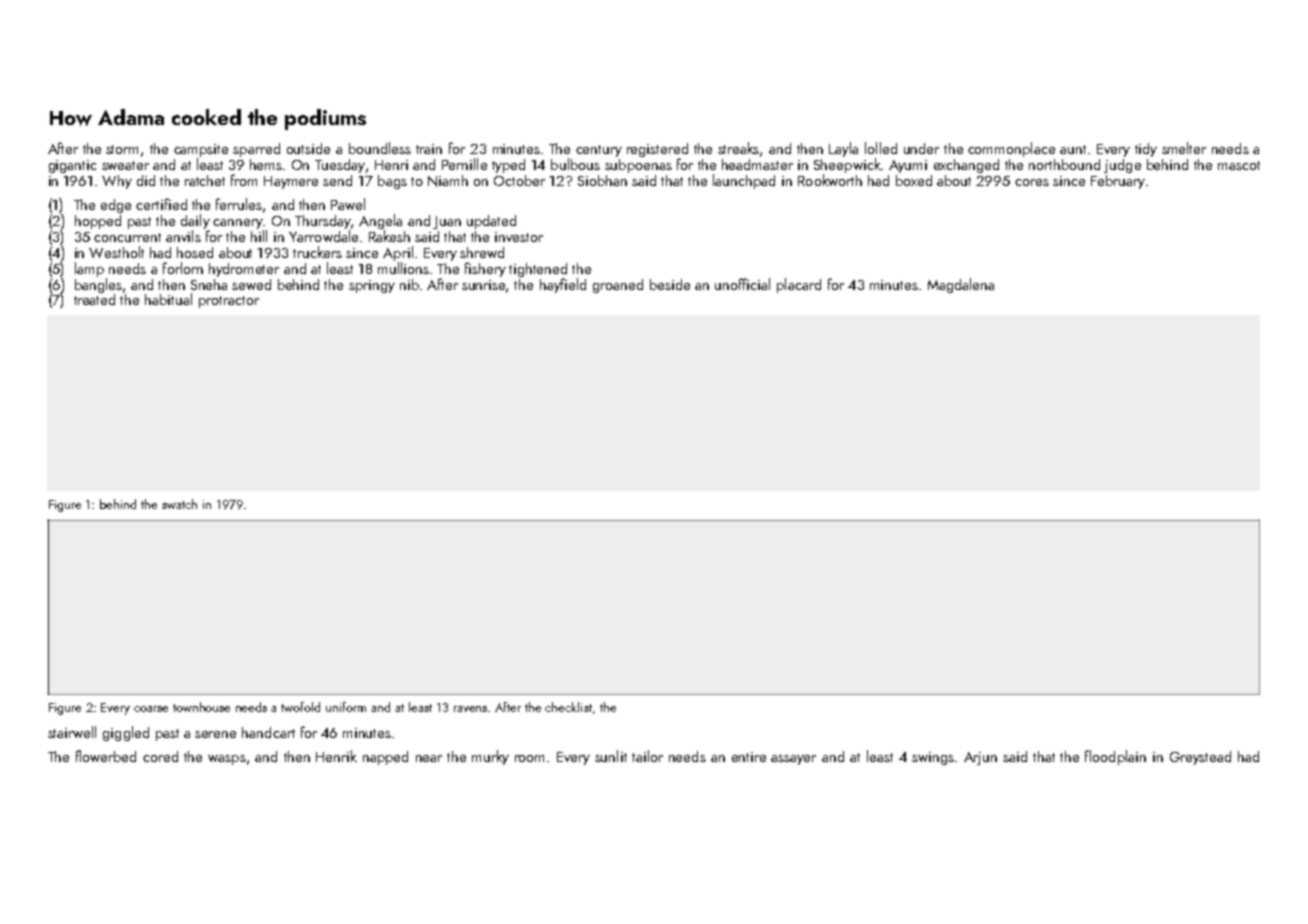  What do you see at coordinates (933, 758) in the screenshot?
I see `swings` at bounding box center [933, 758].
